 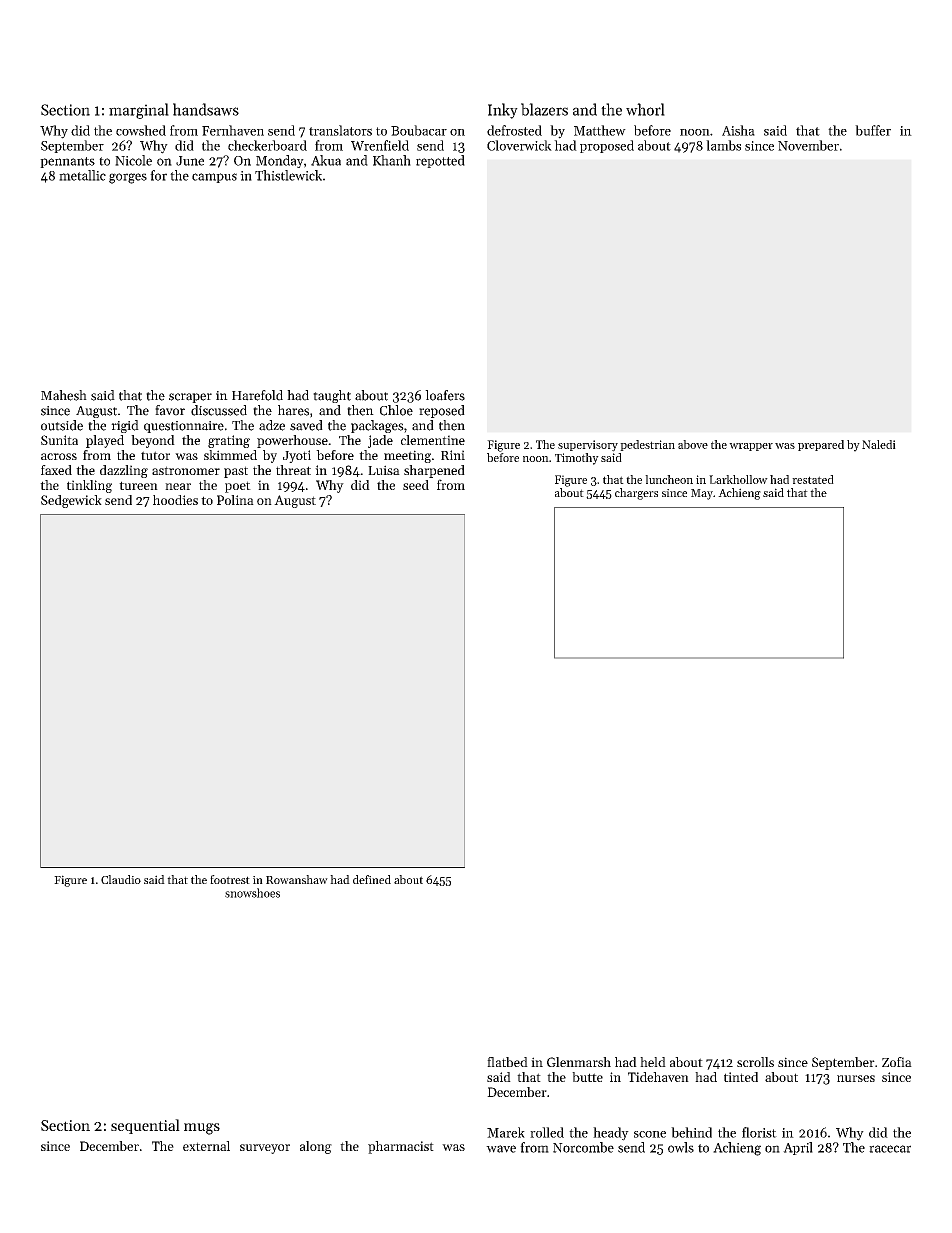 What do you see at coordinates (636, 494) in the screenshot?
I see `chargers` at bounding box center [636, 494].
